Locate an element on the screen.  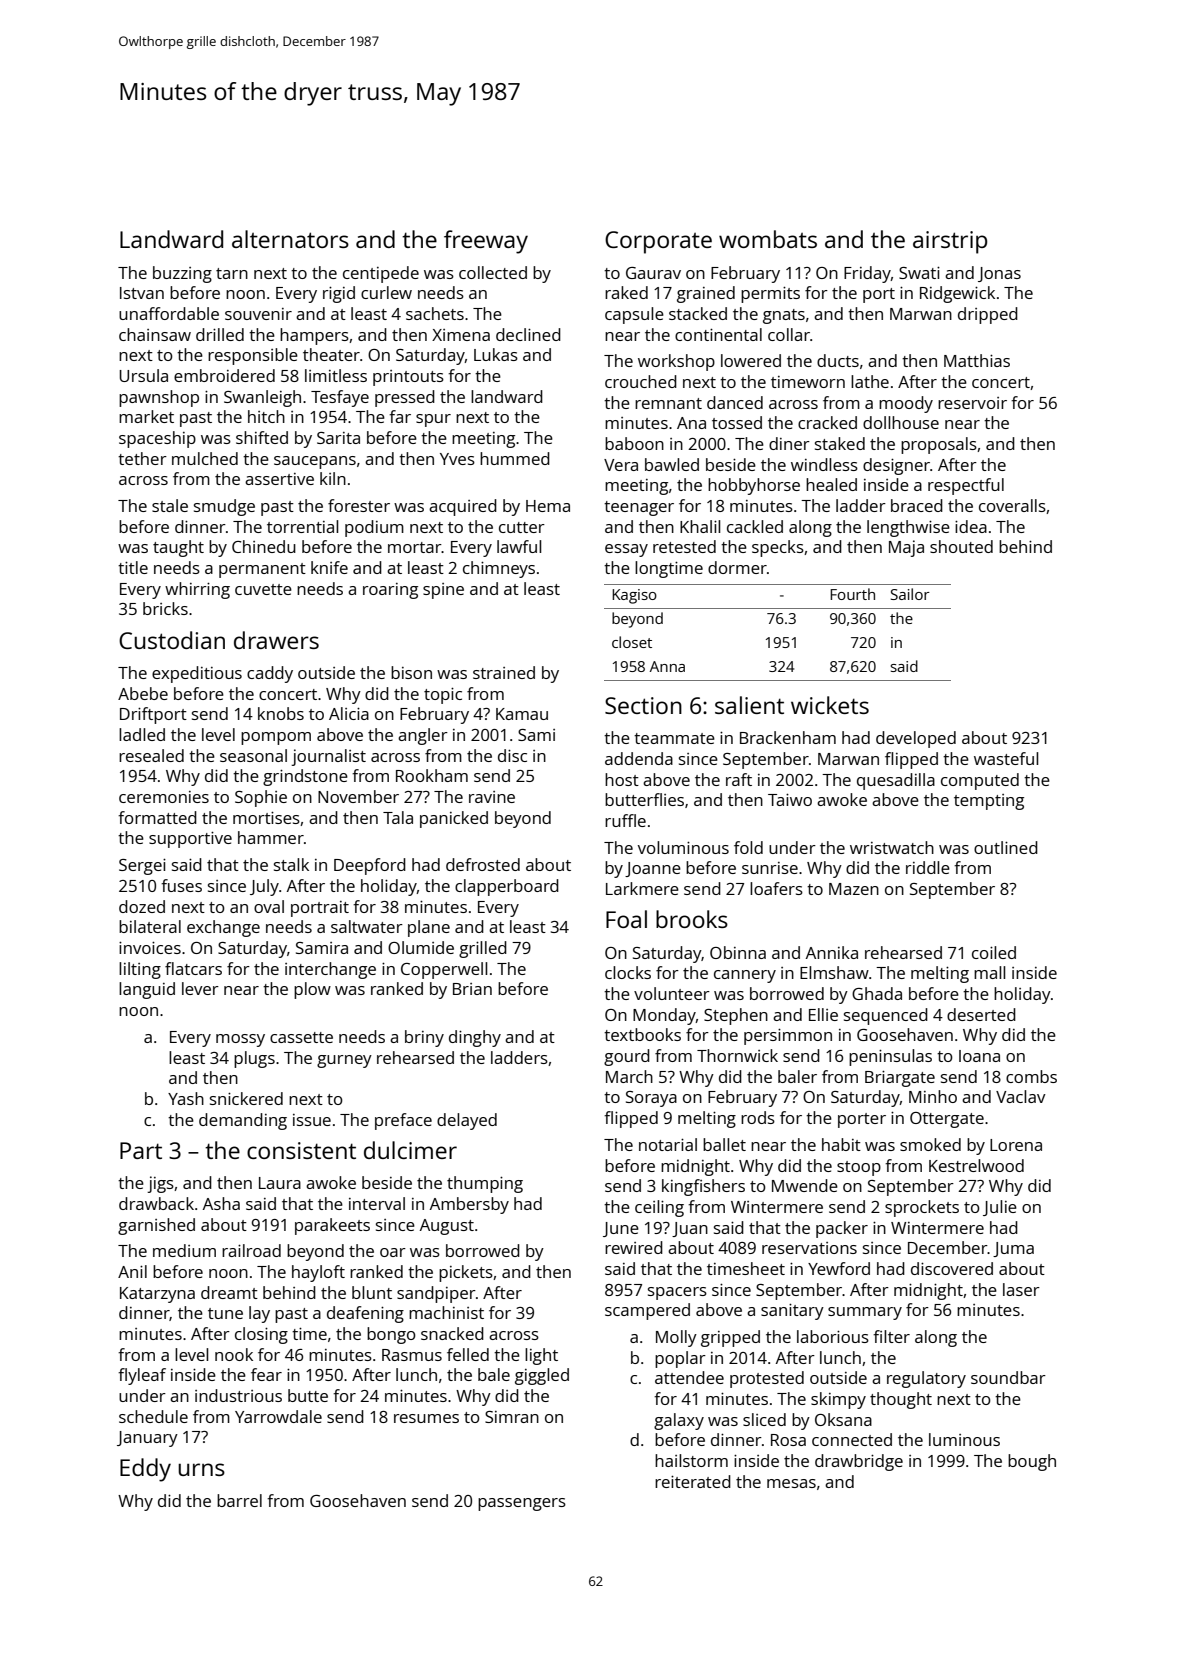
laser is located at coordinates (1021, 1289).
